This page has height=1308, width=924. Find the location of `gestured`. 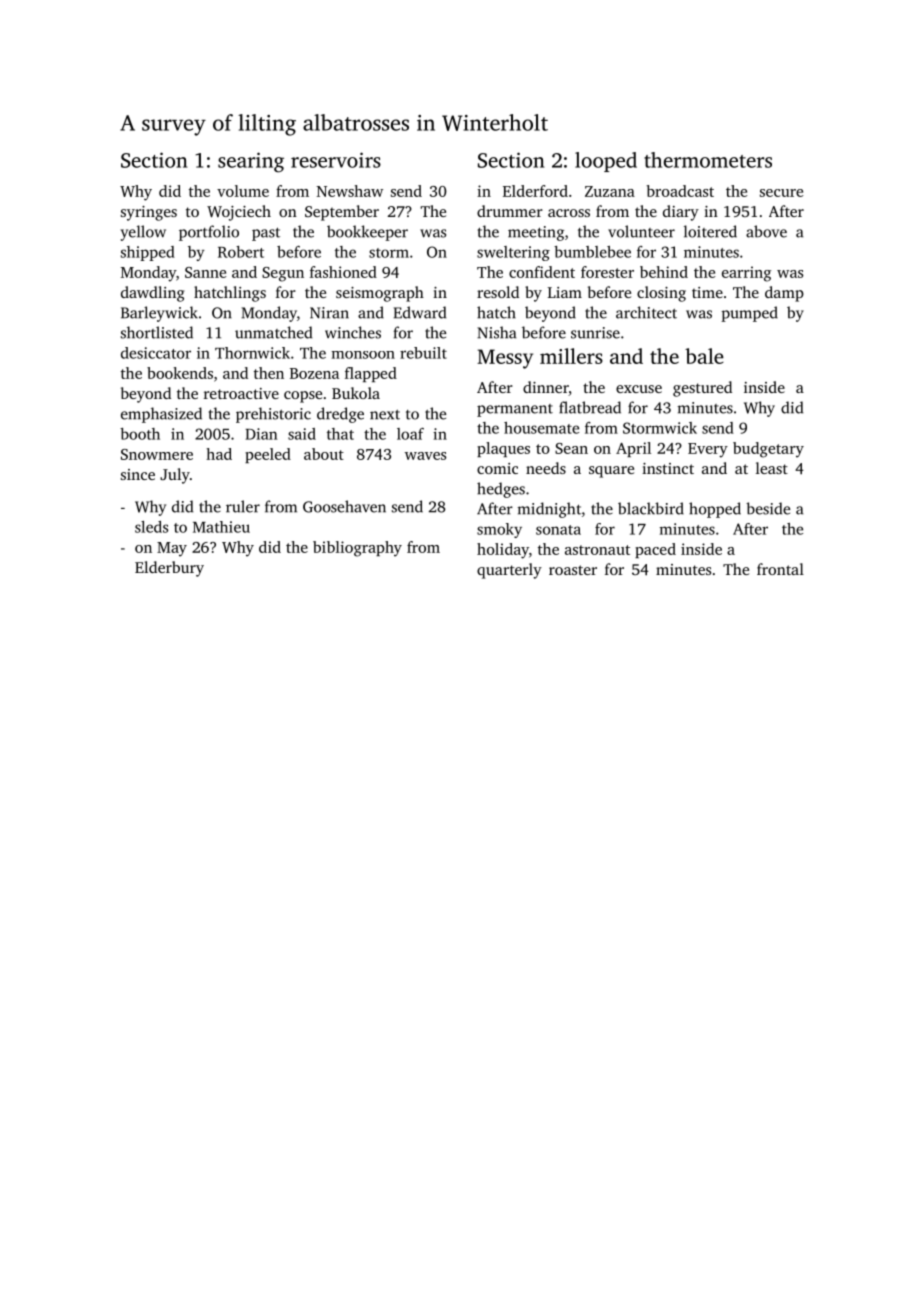

gestured is located at coordinates (702, 389).
